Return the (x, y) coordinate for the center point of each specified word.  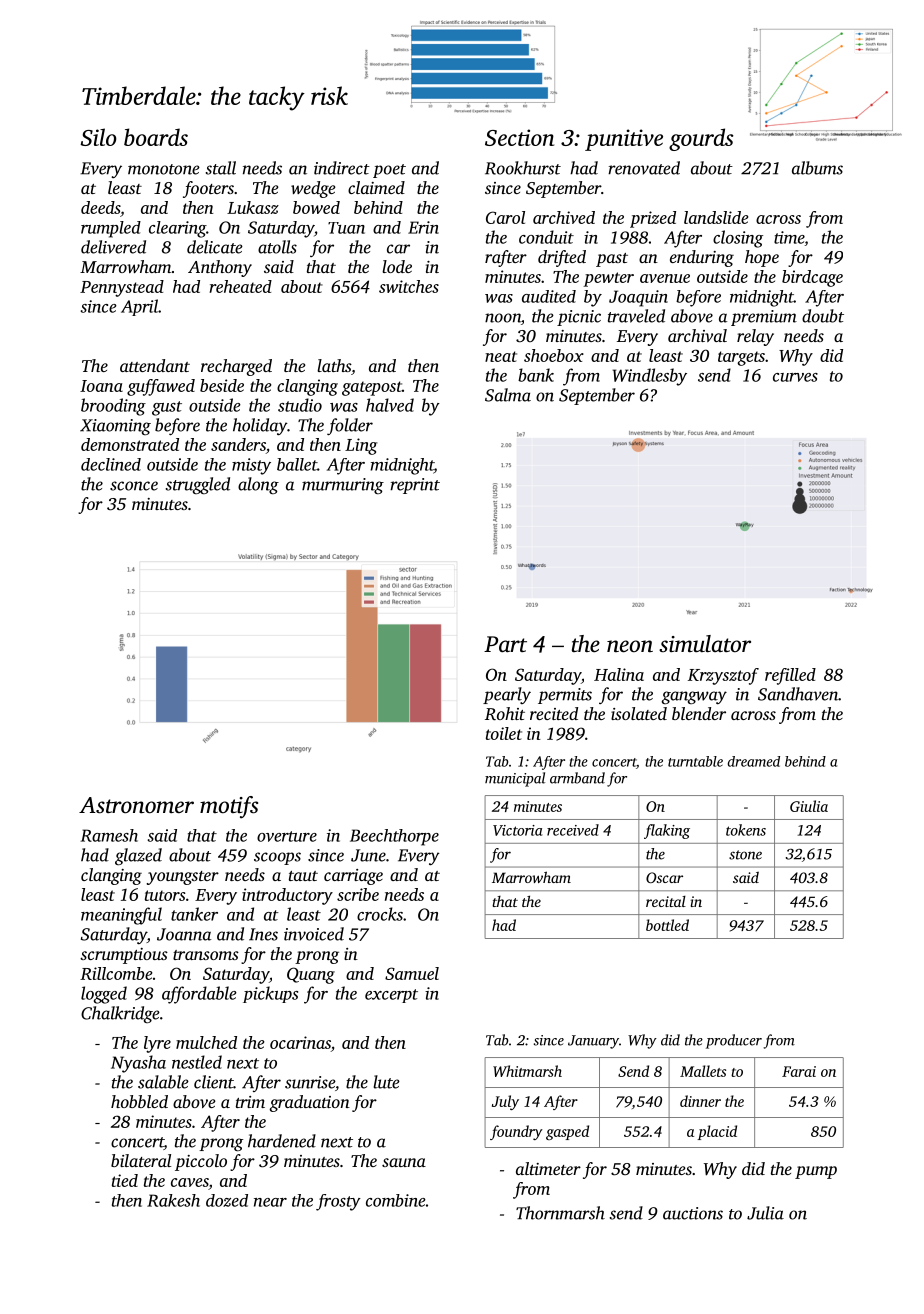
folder (350, 426)
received (573, 830)
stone (745, 855)
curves (795, 377)
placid (717, 1132)
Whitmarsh (527, 1071)
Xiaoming (115, 427)
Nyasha (138, 1064)
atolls (277, 247)
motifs (229, 807)
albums (817, 168)
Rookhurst (523, 168)
